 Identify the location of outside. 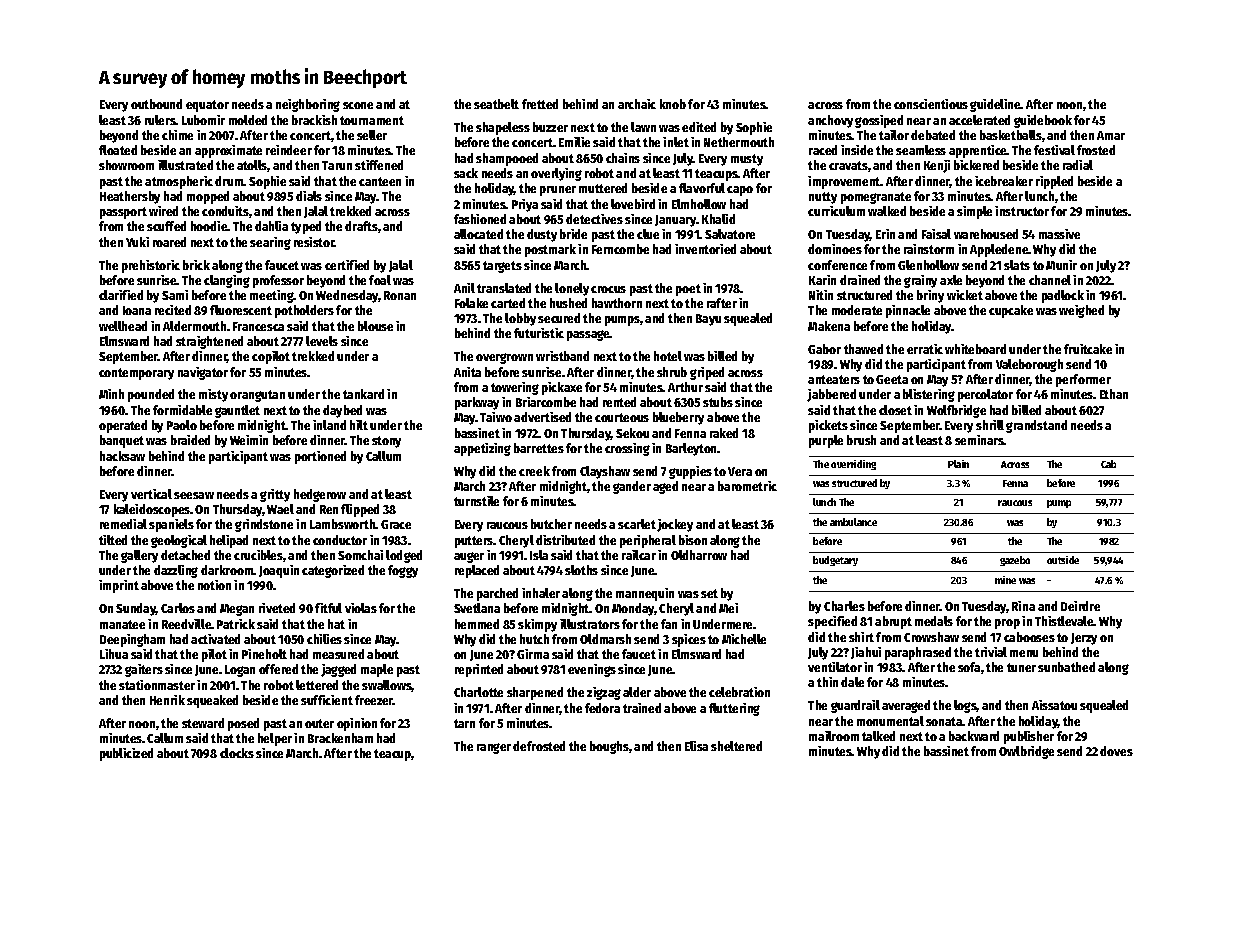
(1063, 560).
